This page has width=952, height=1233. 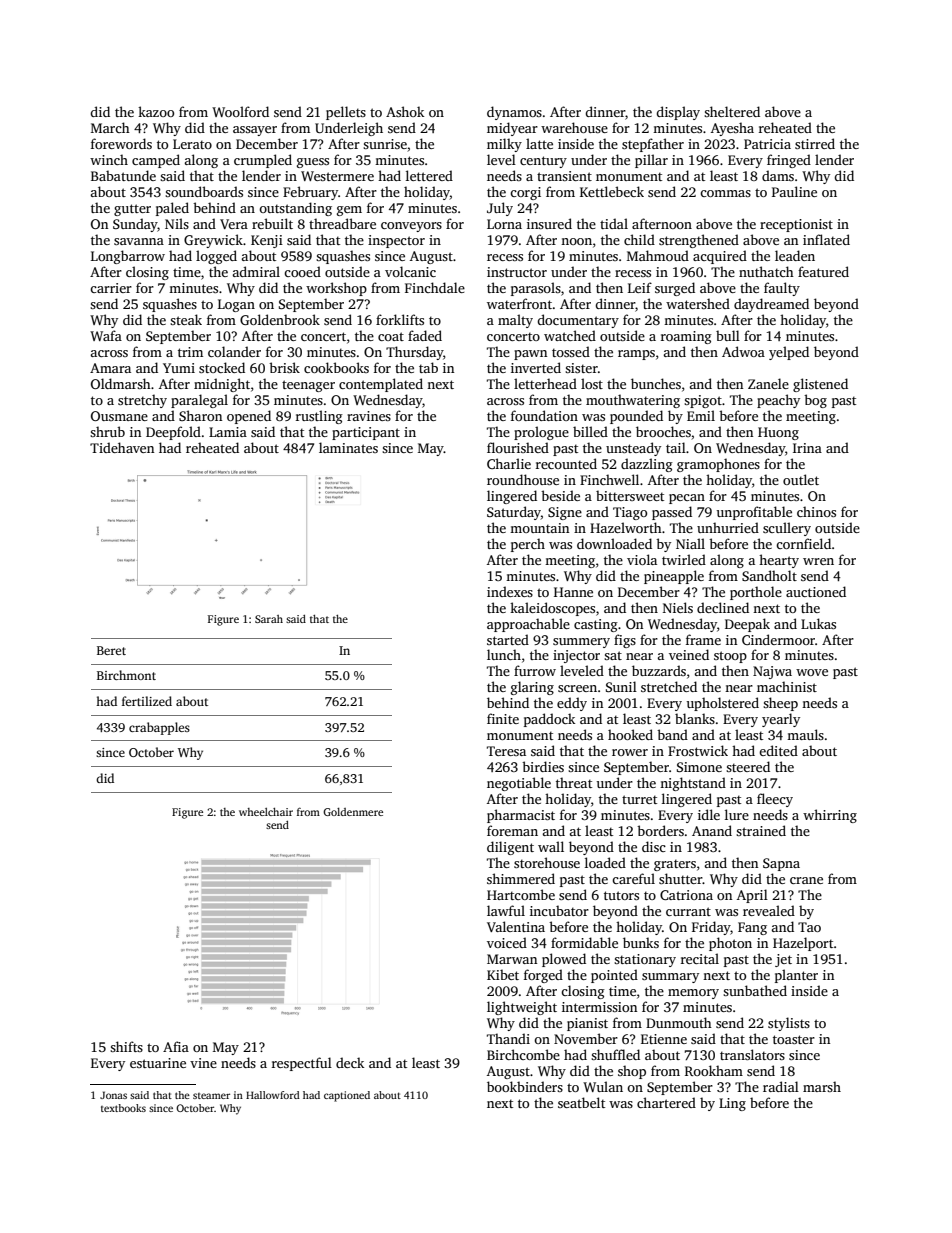 I want to click on crumpled, so click(x=263, y=161).
